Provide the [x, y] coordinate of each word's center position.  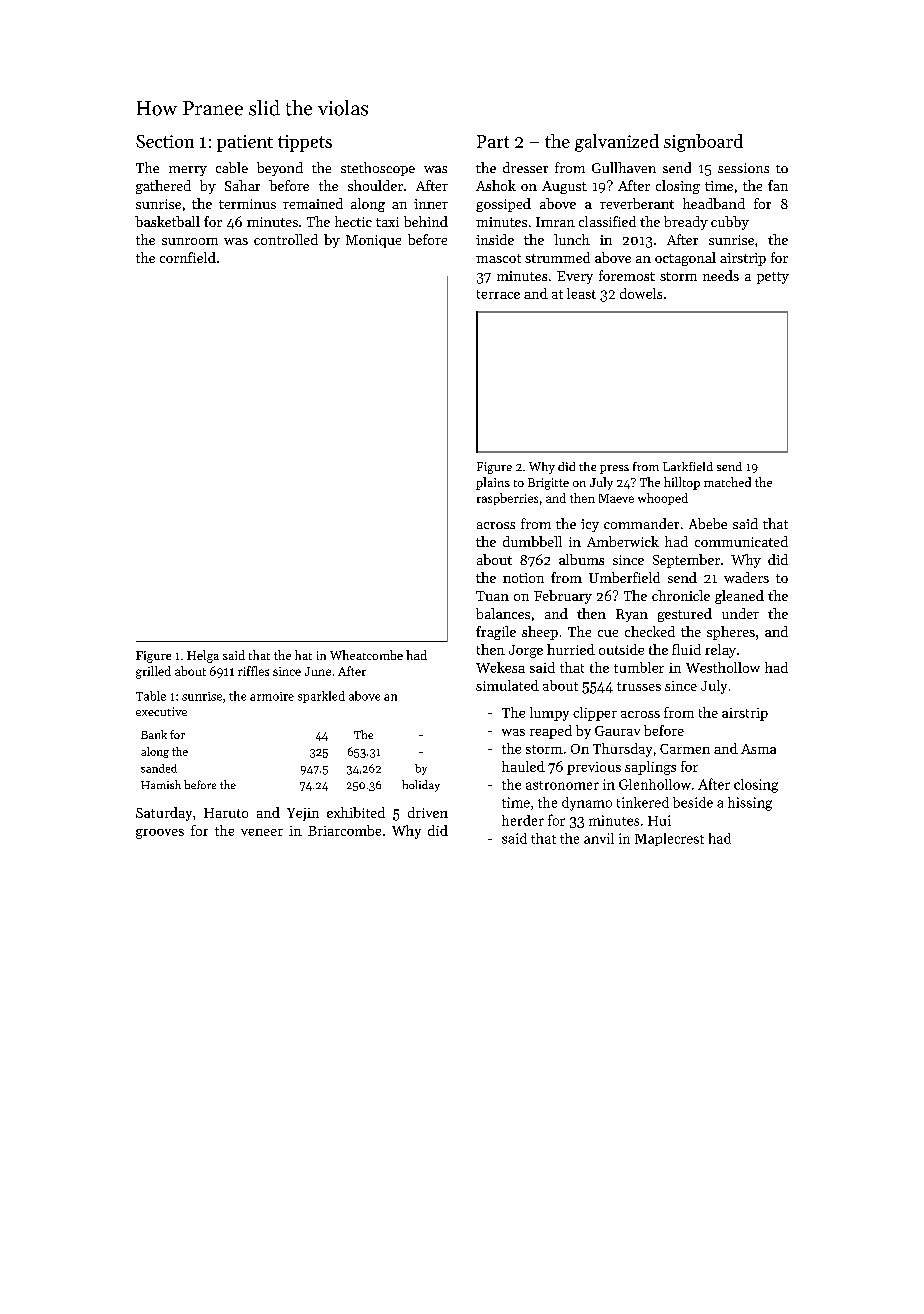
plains [493, 483]
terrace [498, 294]
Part [493, 141]
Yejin [303, 814]
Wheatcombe [366, 655]
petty [773, 278]
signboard [703, 143]
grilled [153, 672]
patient [245, 143]
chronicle [681, 595]
